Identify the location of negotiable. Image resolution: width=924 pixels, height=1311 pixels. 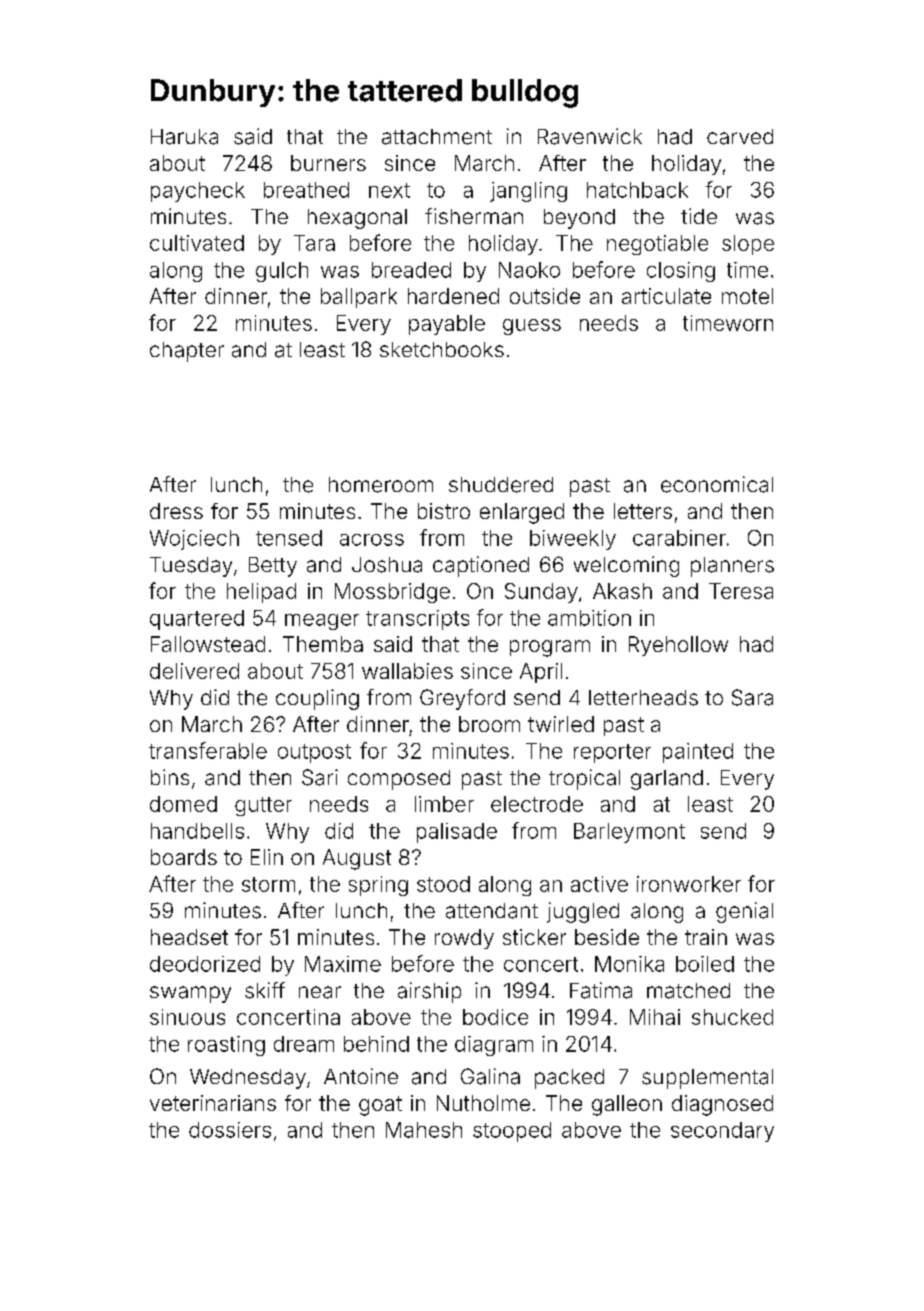
(657, 245).
